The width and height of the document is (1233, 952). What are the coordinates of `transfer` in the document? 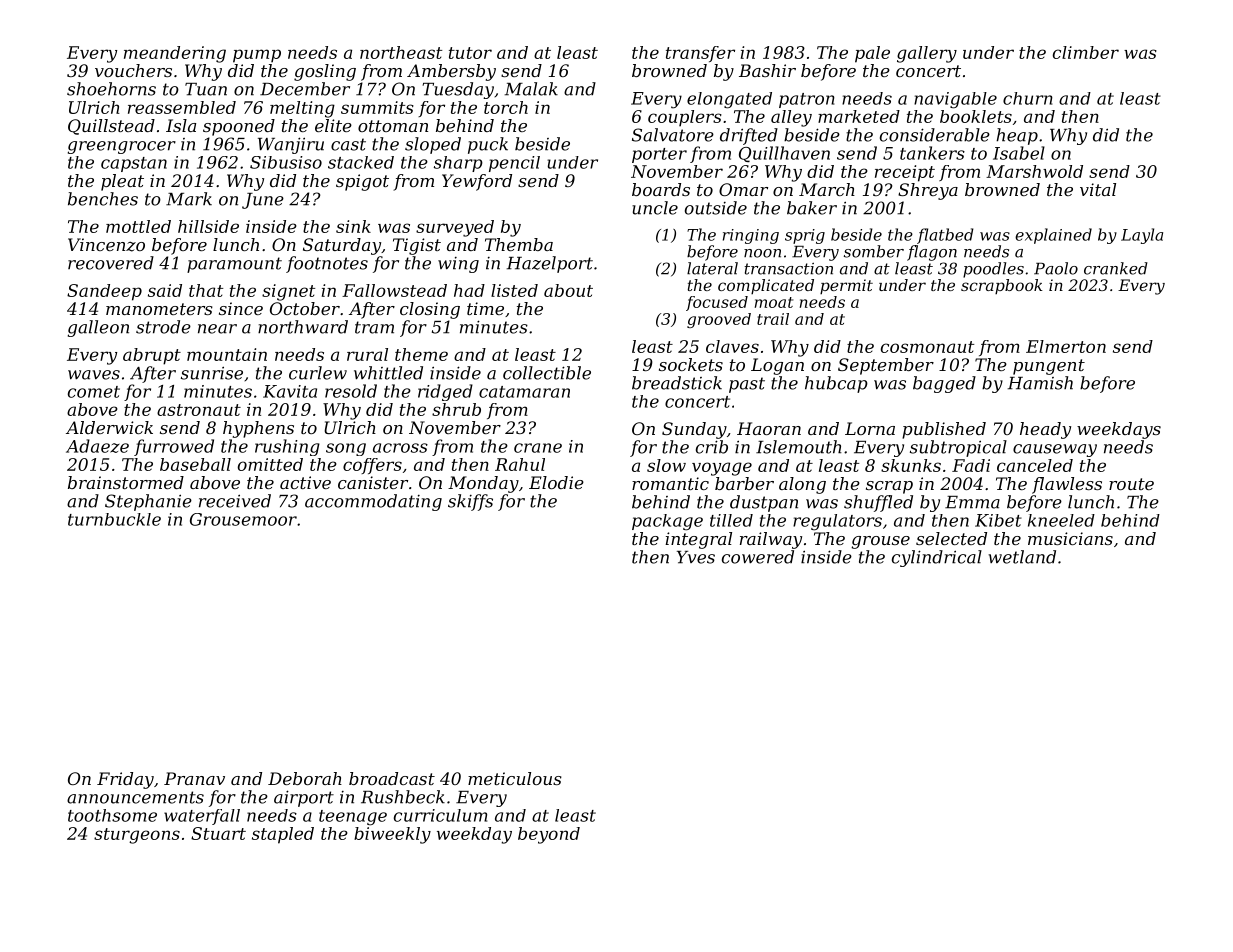 It's located at (700, 54).
